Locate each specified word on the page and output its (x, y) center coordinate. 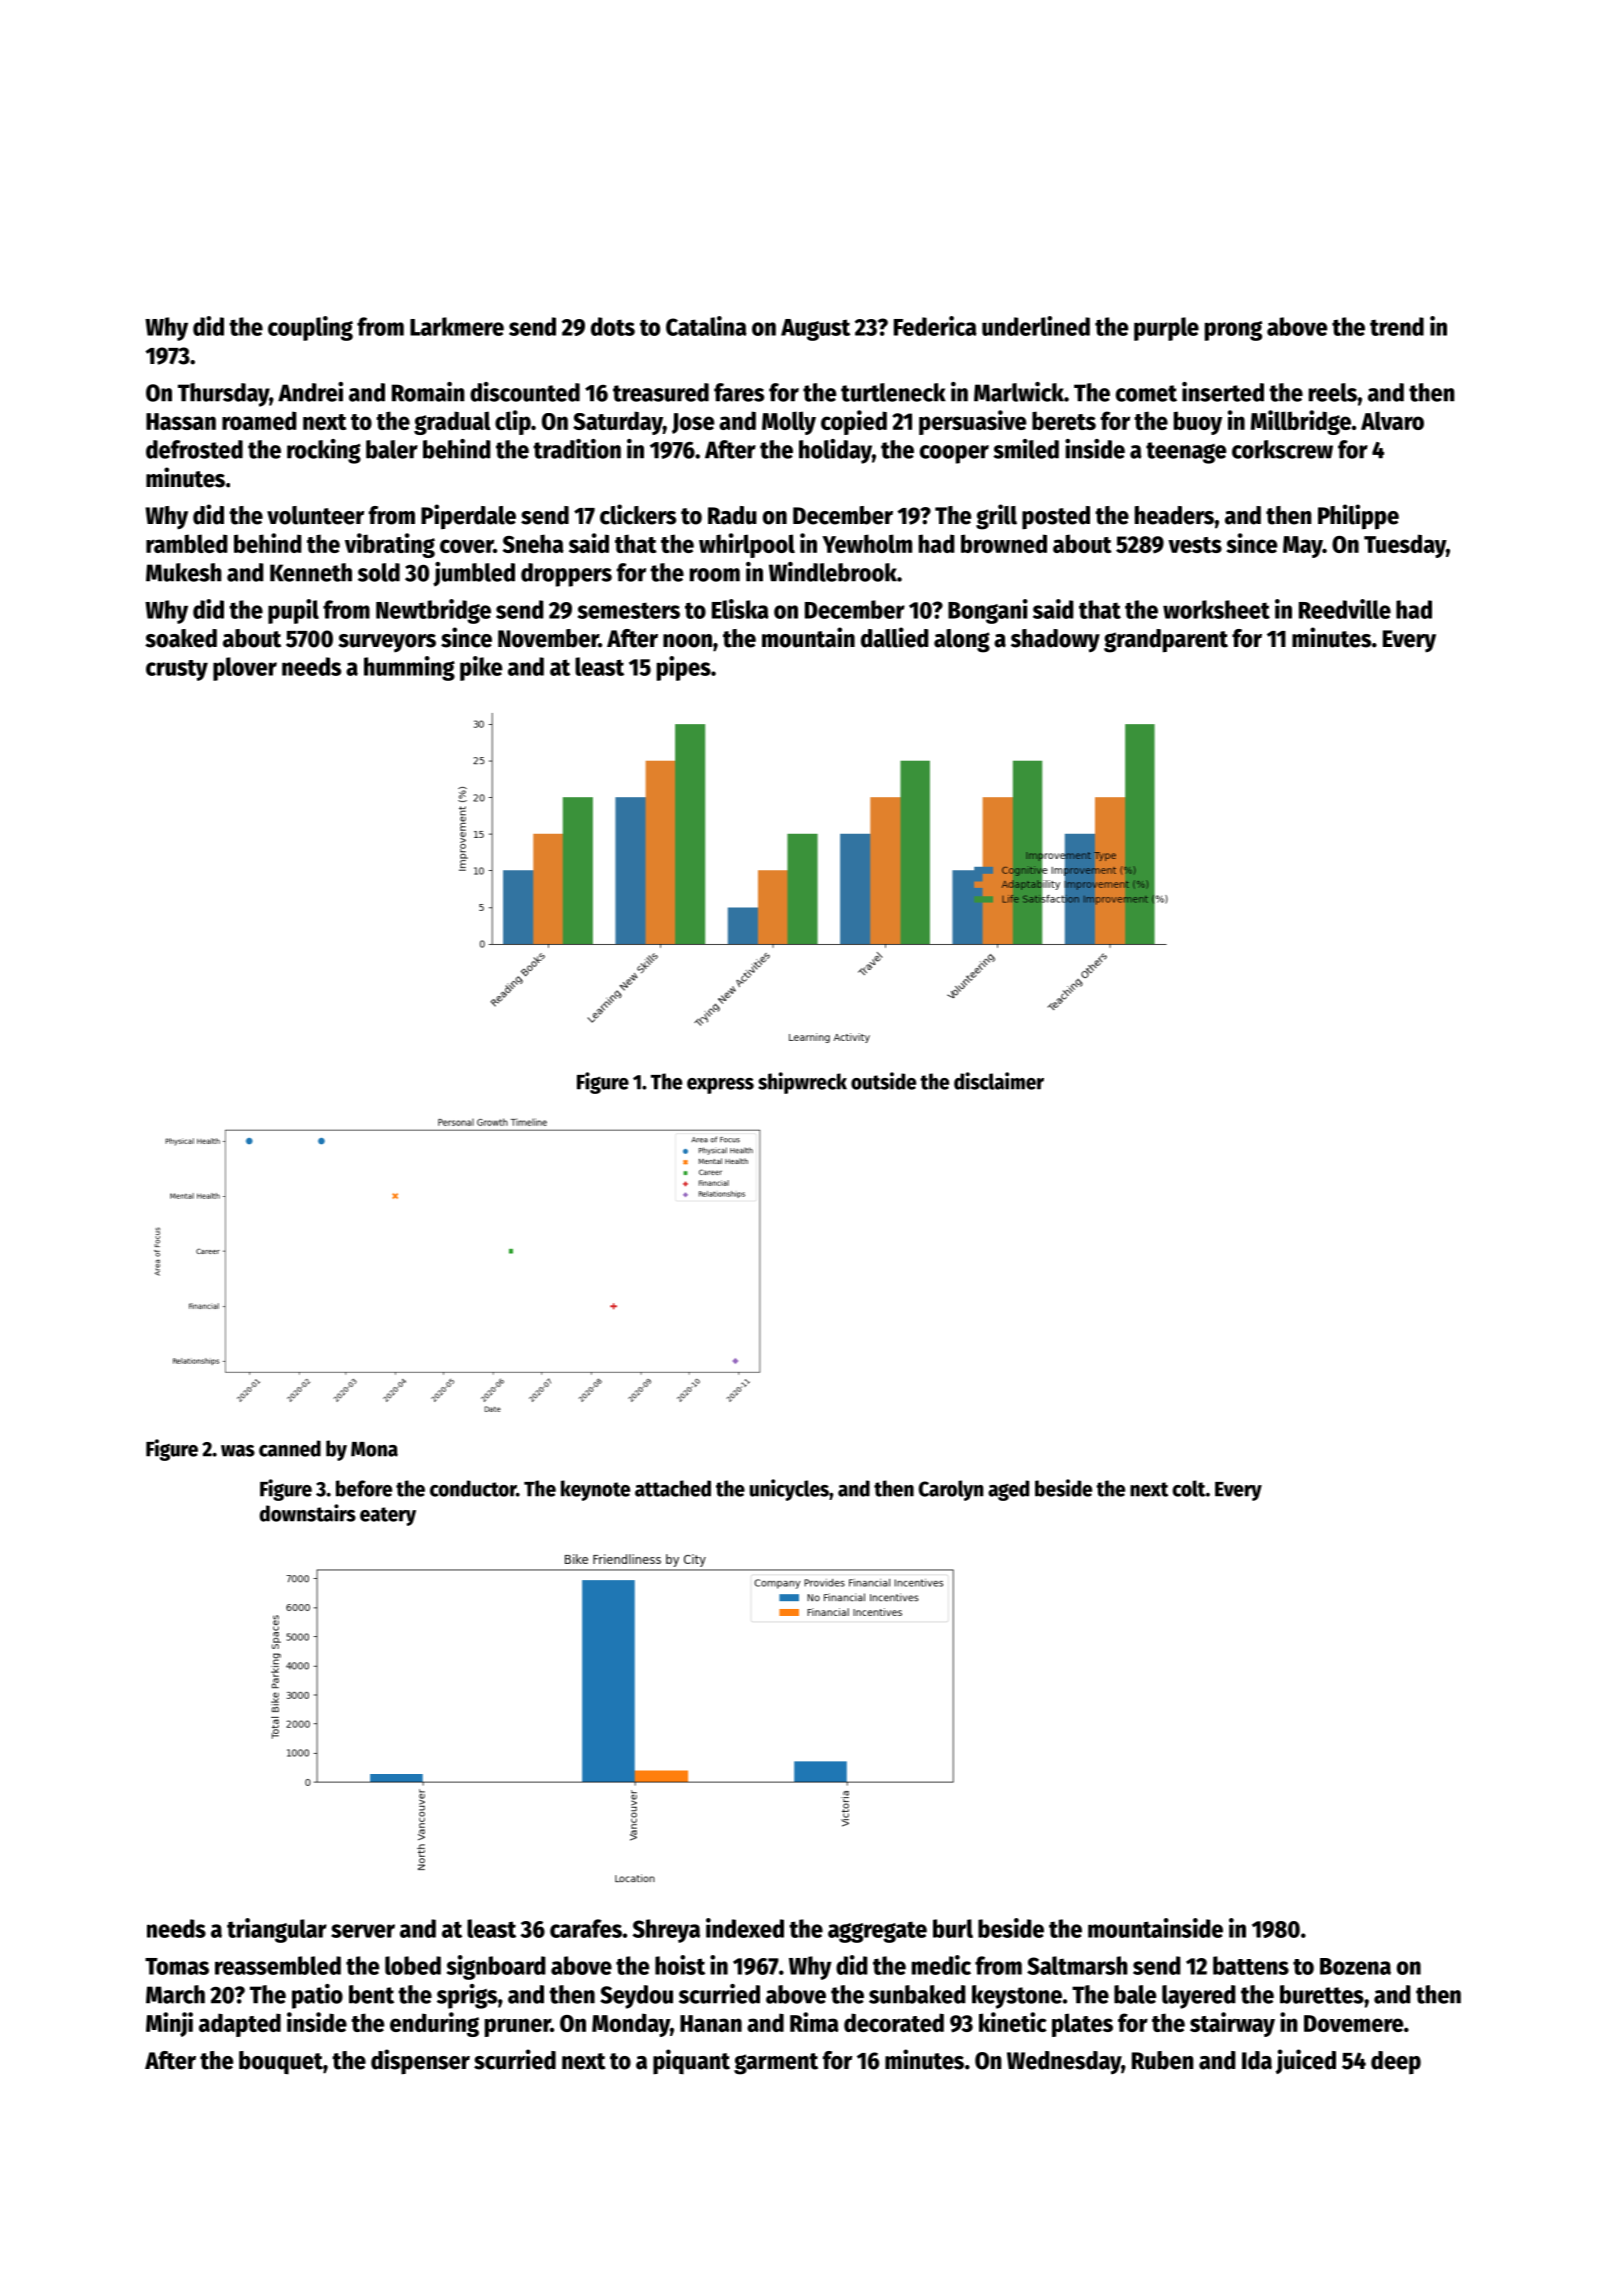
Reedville (1345, 609)
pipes (684, 668)
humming (409, 668)
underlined (1036, 326)
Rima (814, 2022)
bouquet (281, 2062)
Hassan (181, 421)
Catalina (706, 326)
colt (1188, 1488)
